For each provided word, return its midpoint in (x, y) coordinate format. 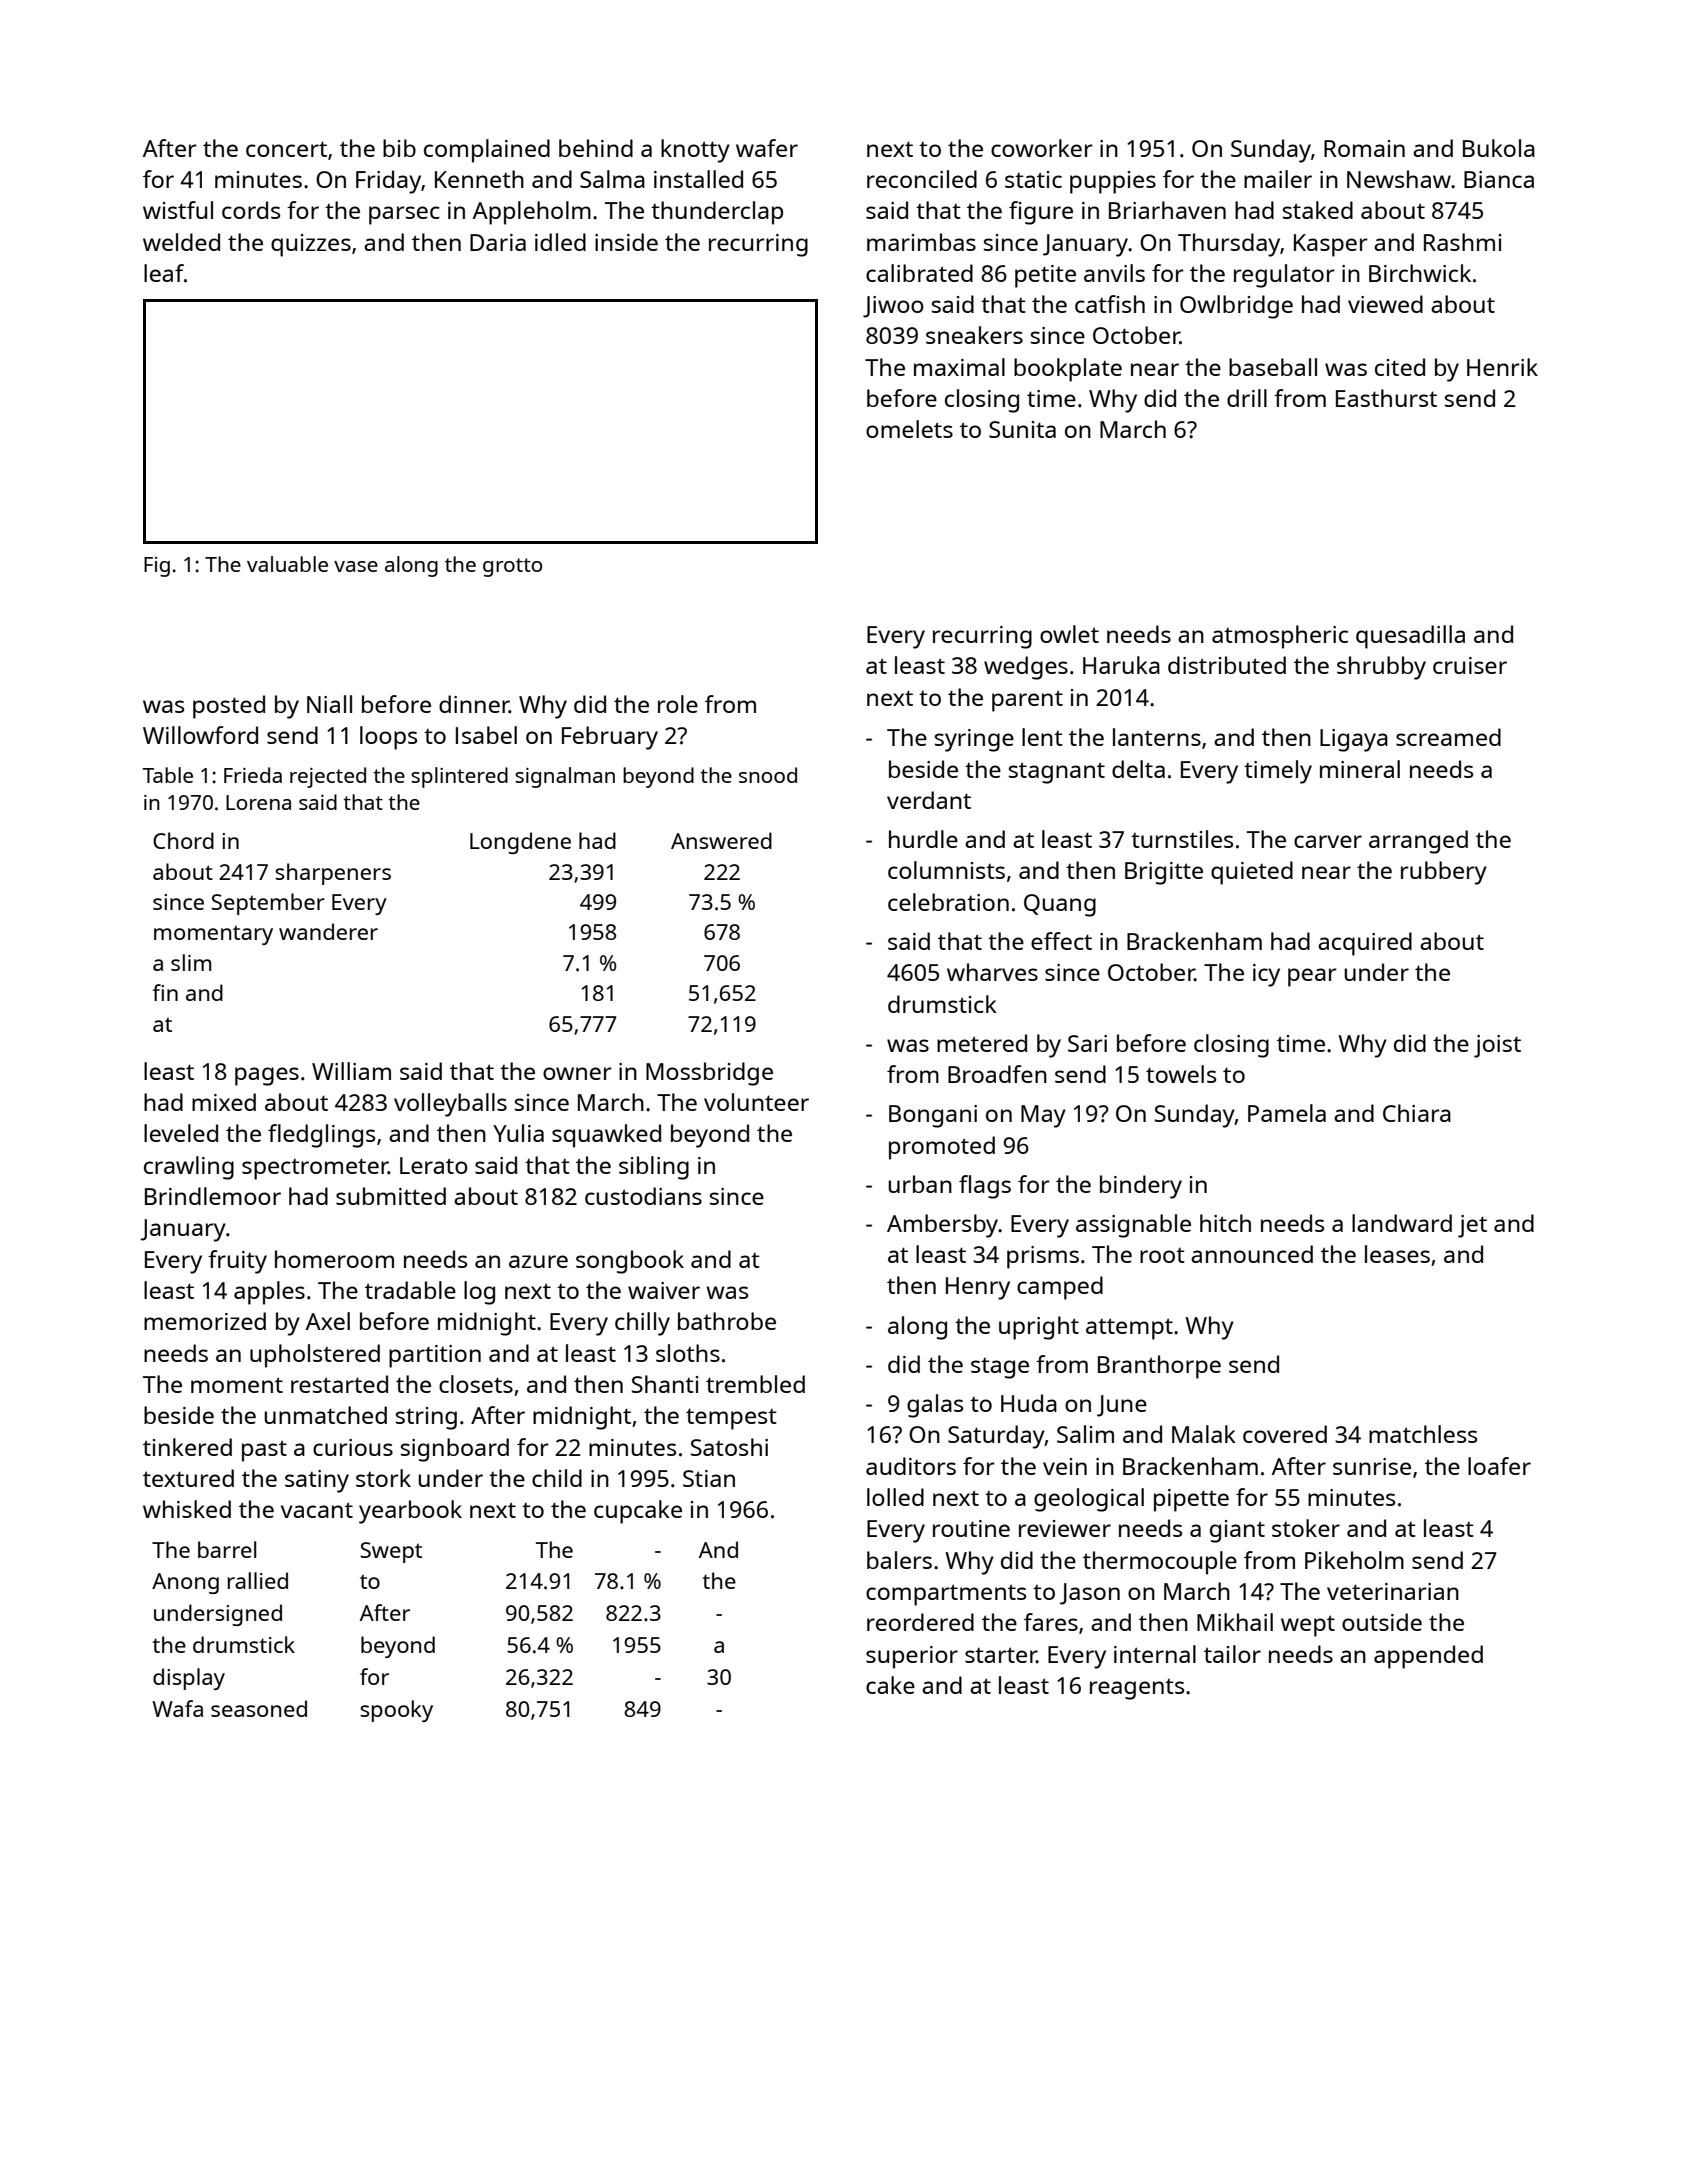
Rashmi (1463, 242)
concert (286, 149)
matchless (1423, 1434)
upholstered (315, 1356)
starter (1001, 1655)
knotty (695, 151)
